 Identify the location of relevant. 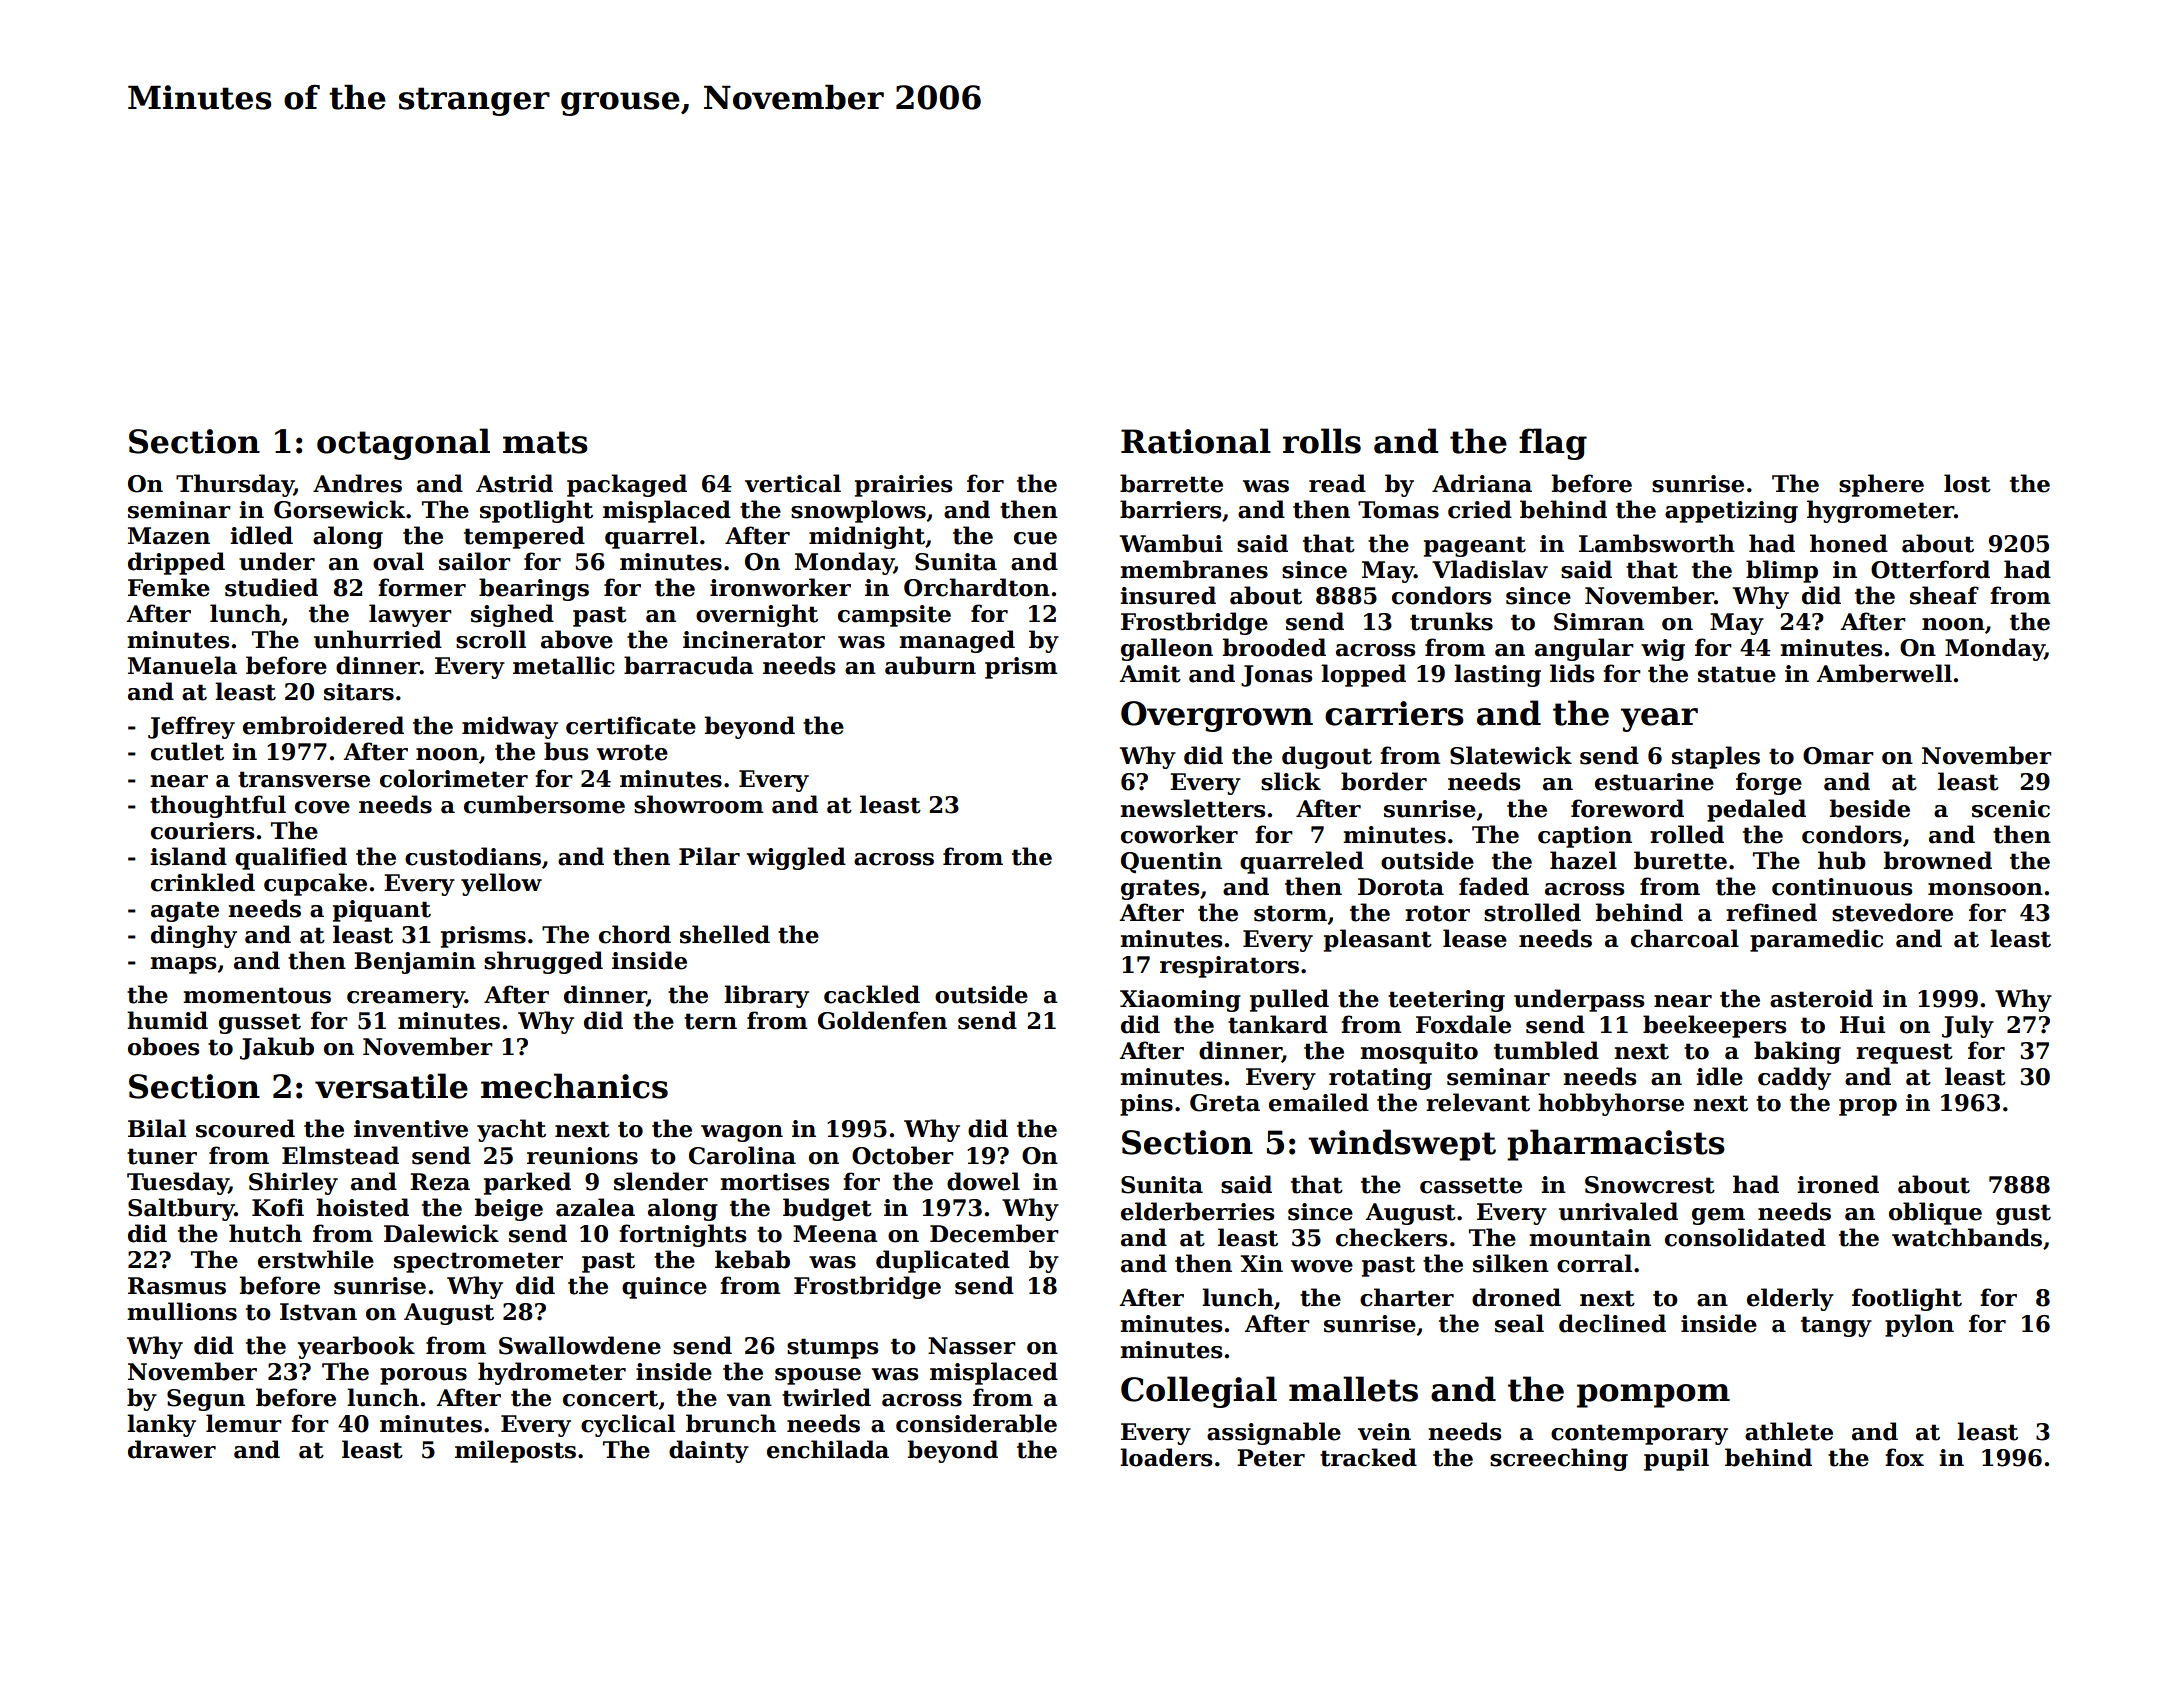
(1478, 1102).
